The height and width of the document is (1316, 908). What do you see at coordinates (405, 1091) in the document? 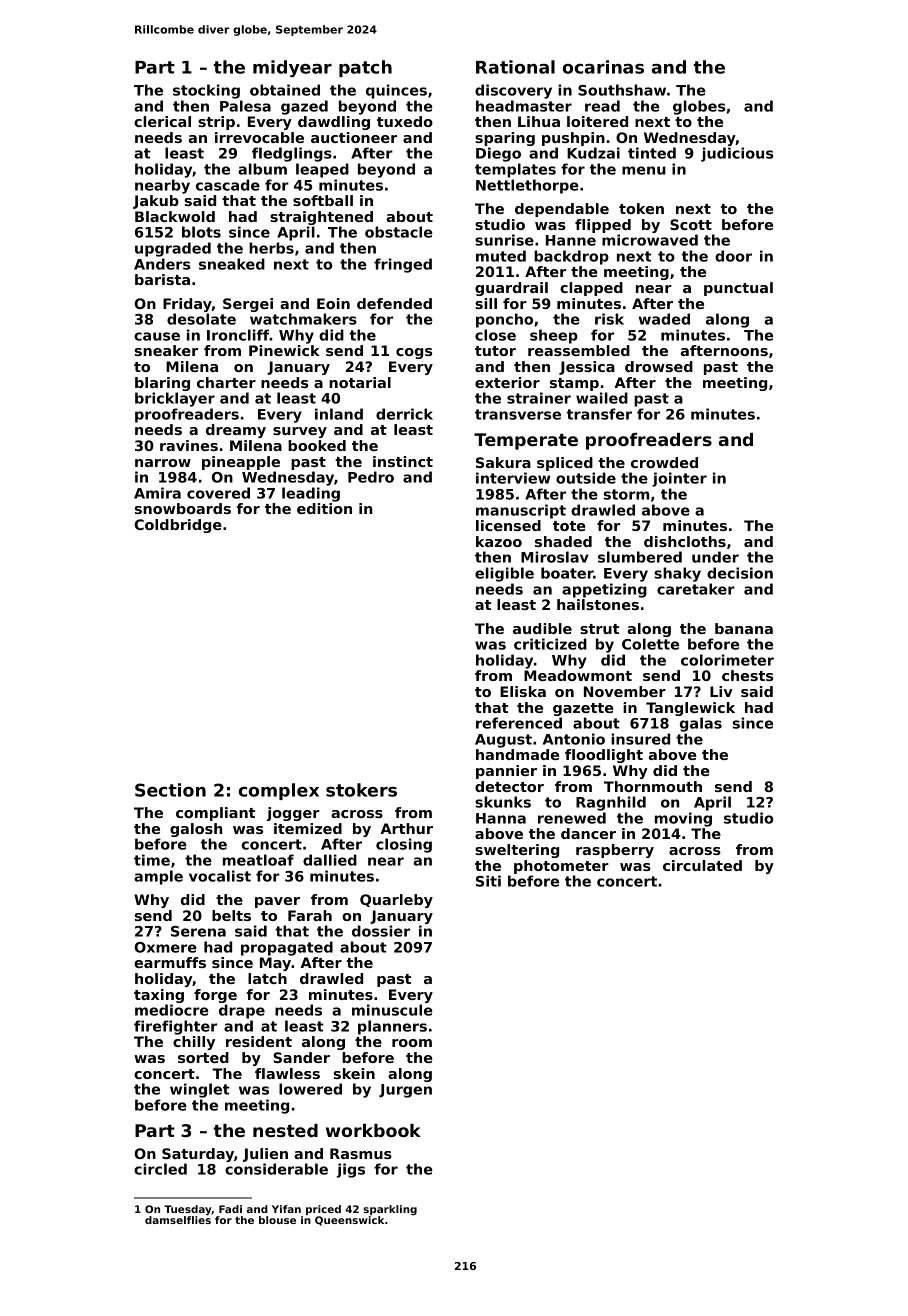
I see `Jurgen` at bounding box center [405, 1091].
